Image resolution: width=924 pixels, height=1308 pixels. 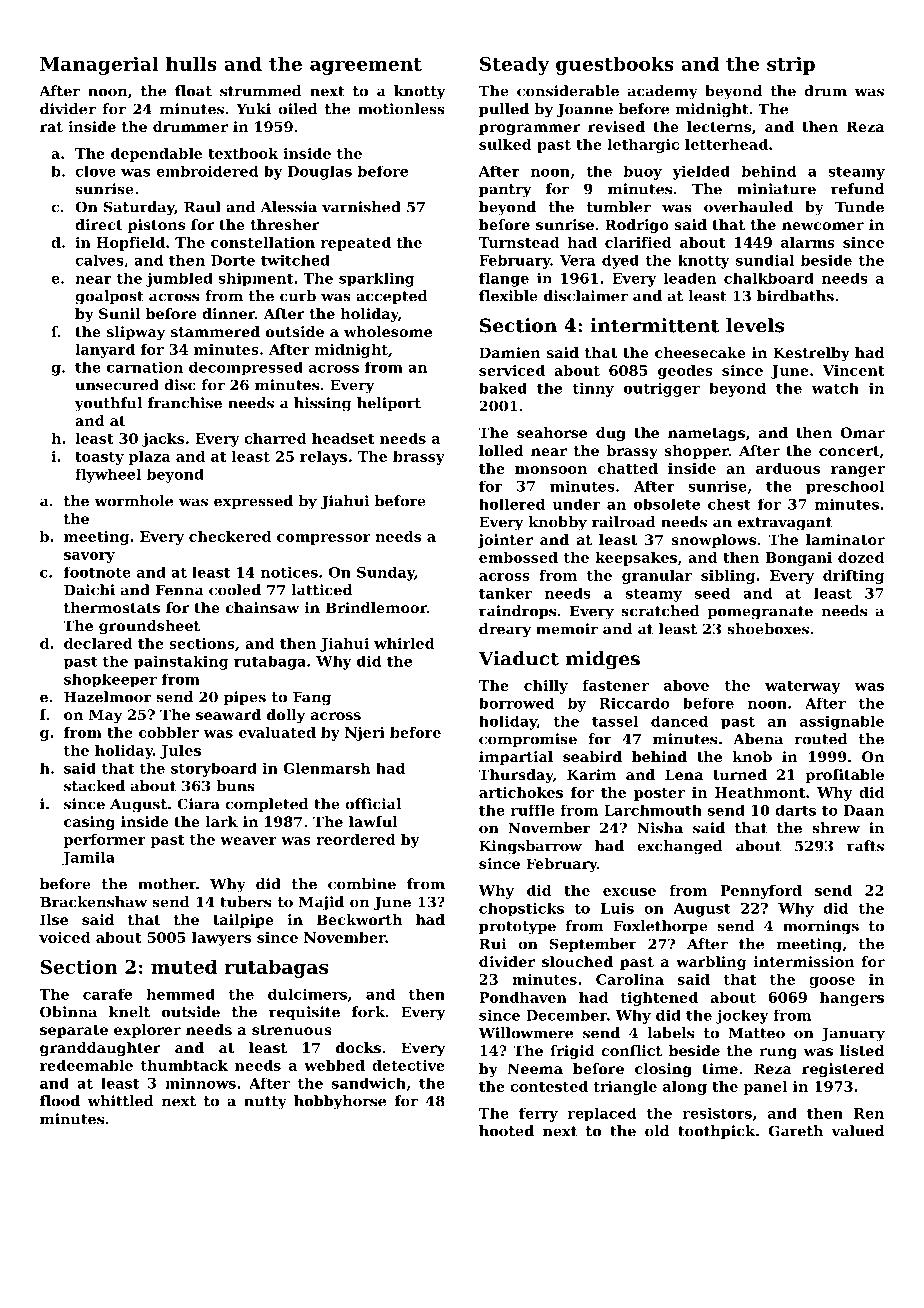 I want to click on thumbtack, so click(x=184, y=1065).
